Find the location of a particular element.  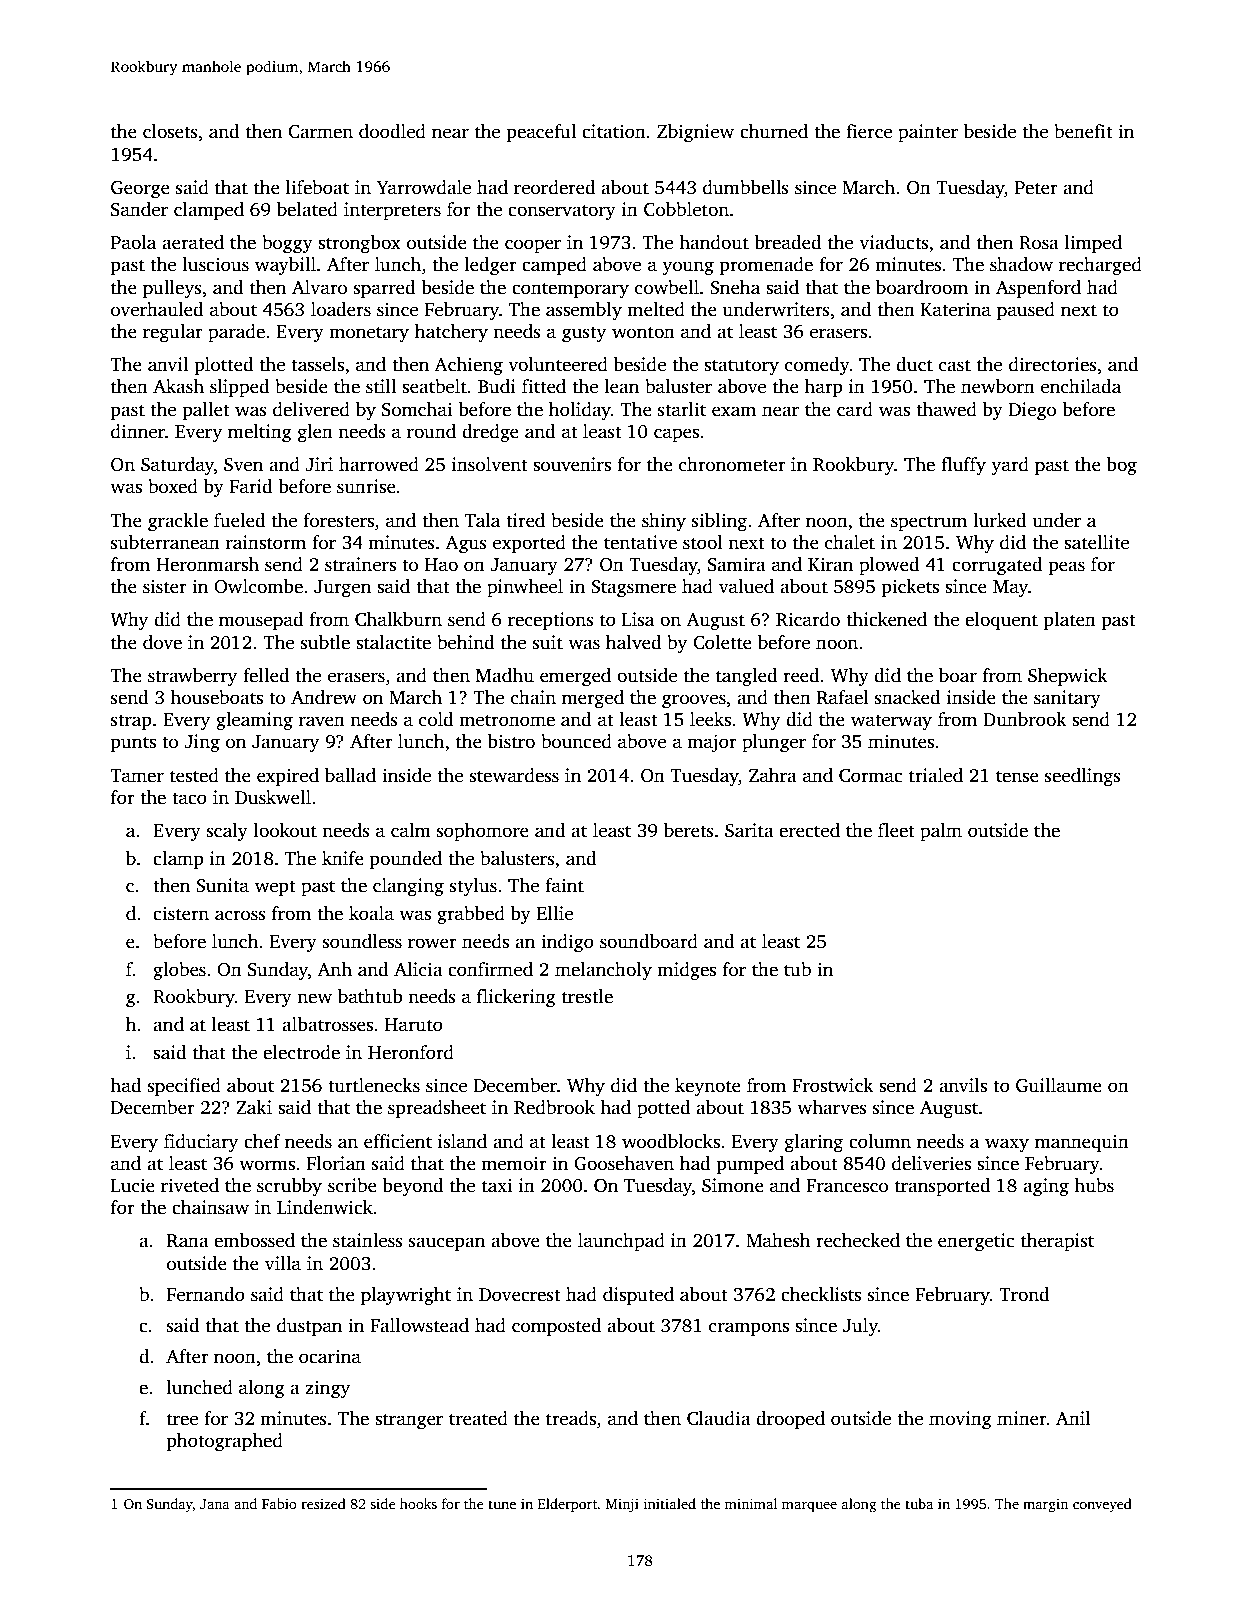

Katerina is located at coordinates (955, 309).
